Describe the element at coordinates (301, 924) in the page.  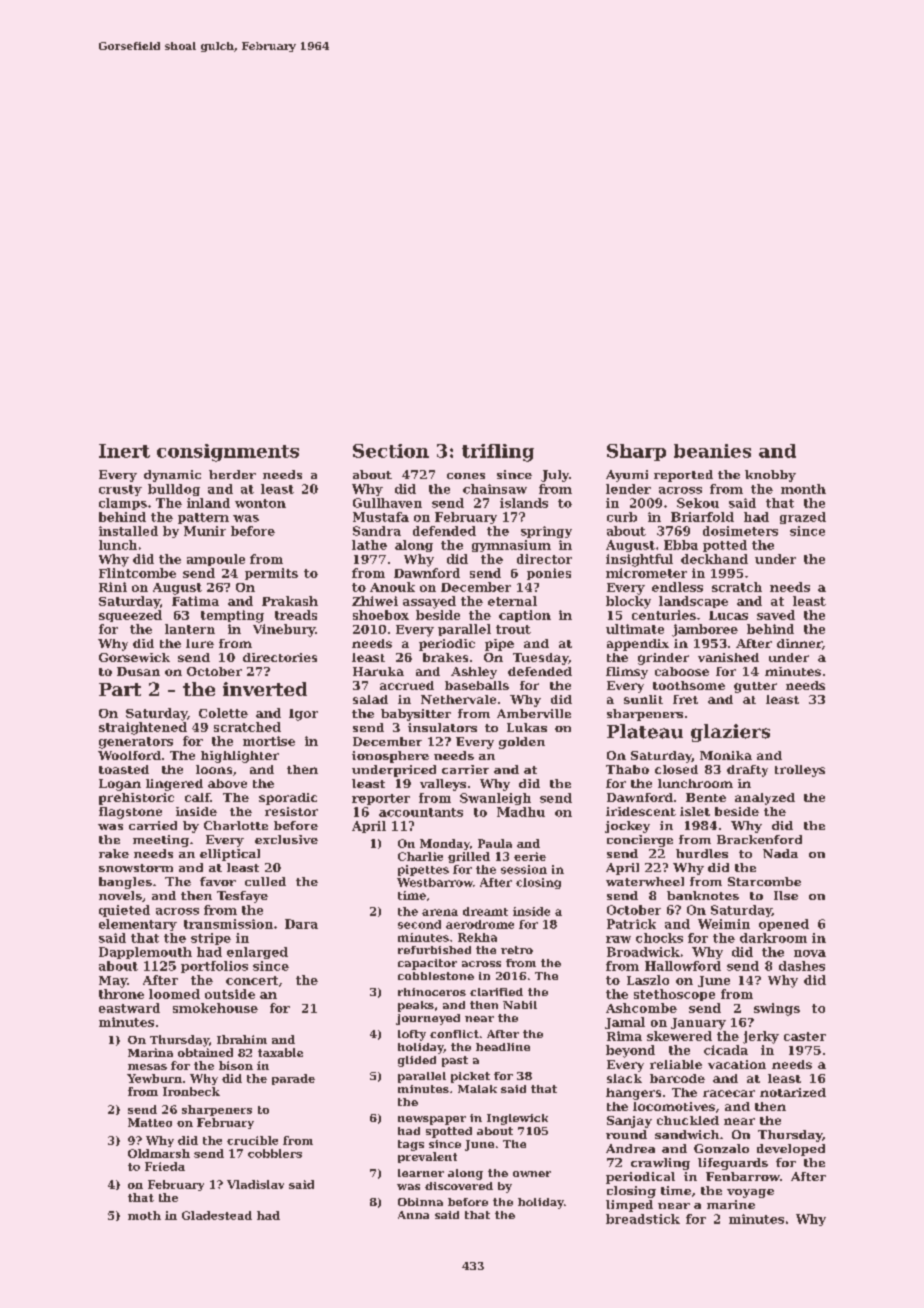
I see `Dara` at that location.
